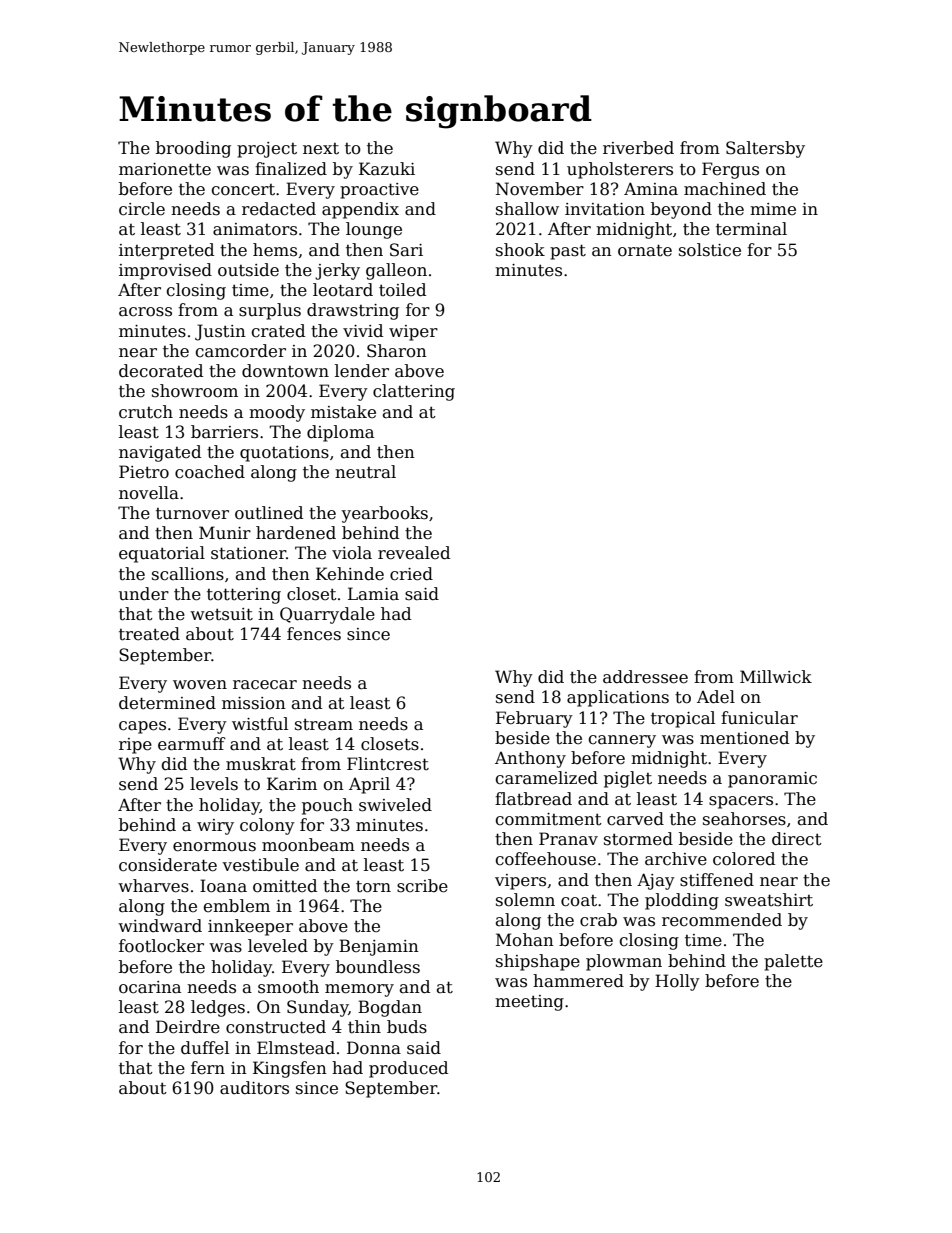 The height and width of the screenshot is (1233, 952). I want to click on cried, so click(411, 574).
